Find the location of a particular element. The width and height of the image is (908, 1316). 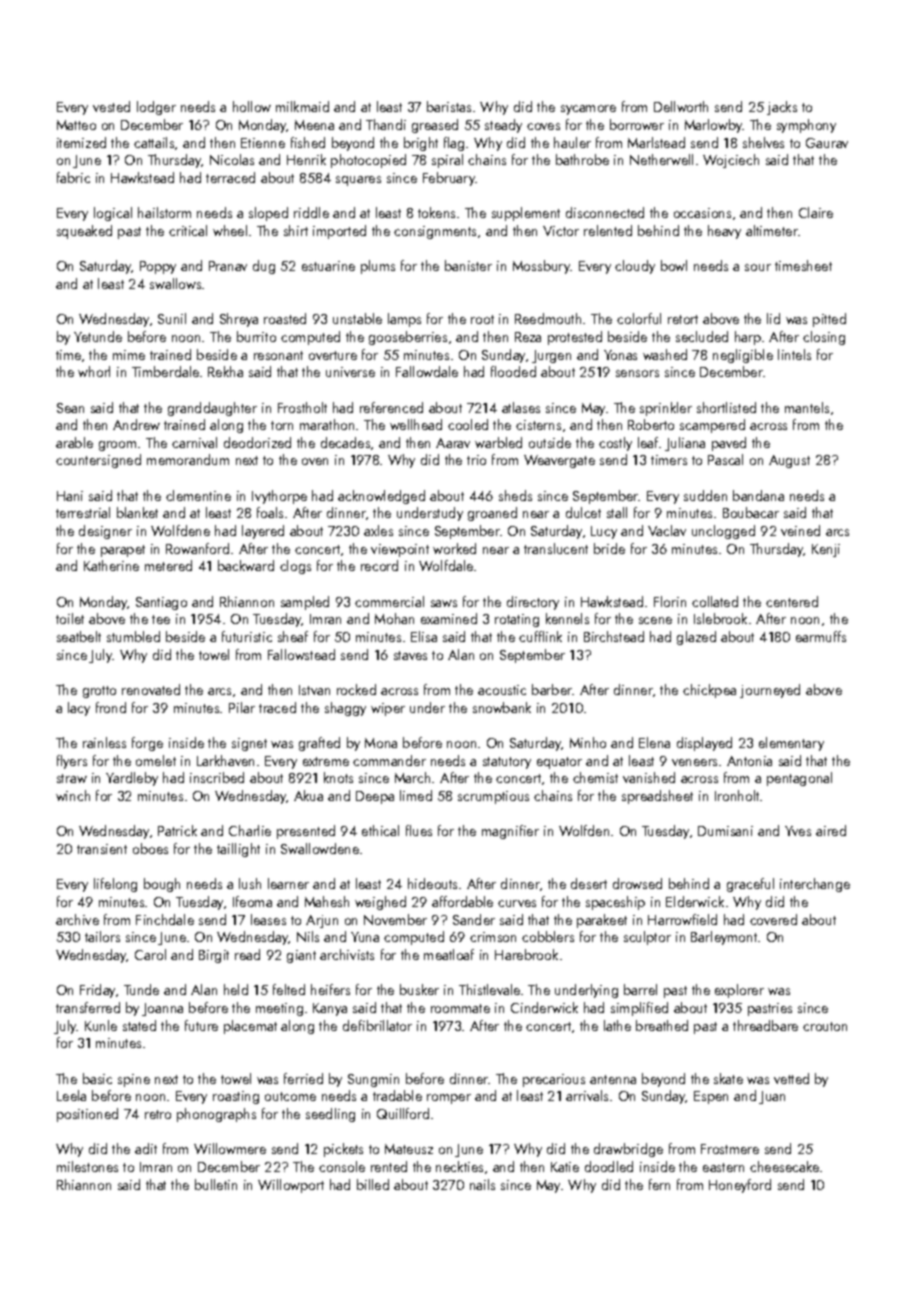

dulcet is located at coordinates (583, 512).
